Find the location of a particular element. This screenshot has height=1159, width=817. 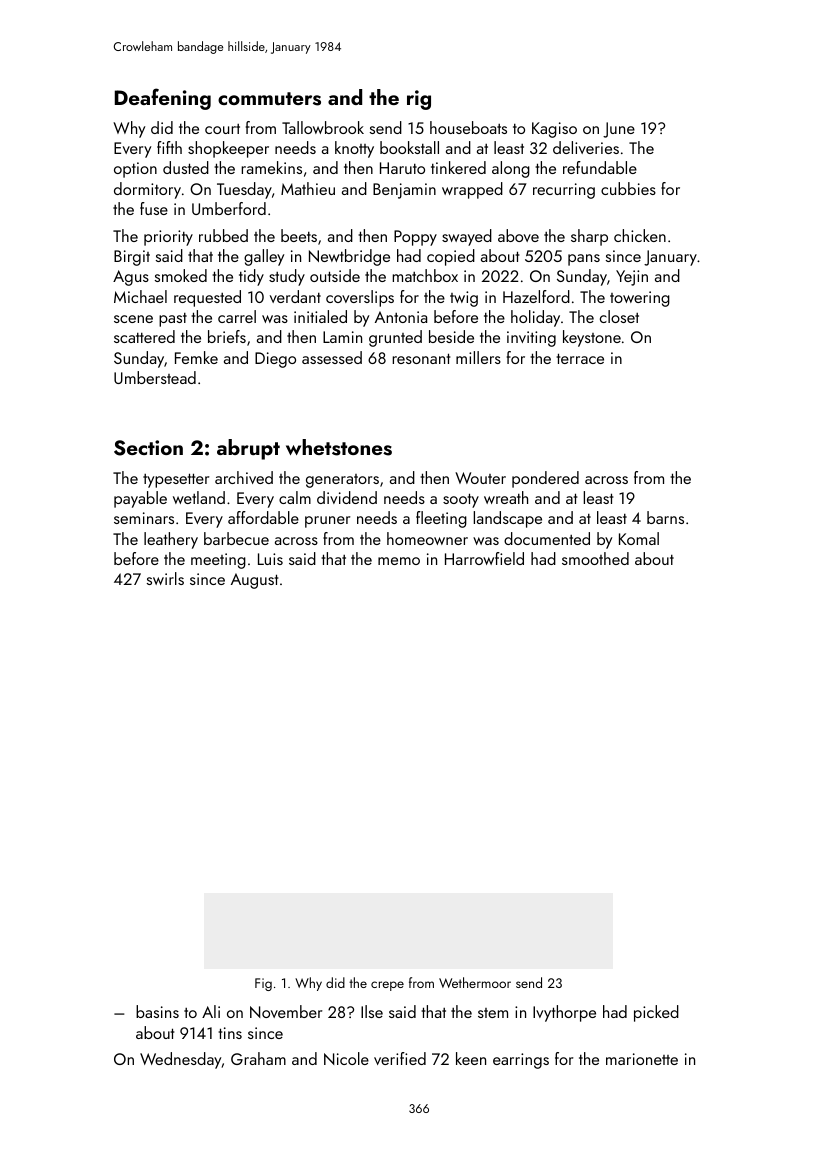

rig is located at coordinates (419, 100).
